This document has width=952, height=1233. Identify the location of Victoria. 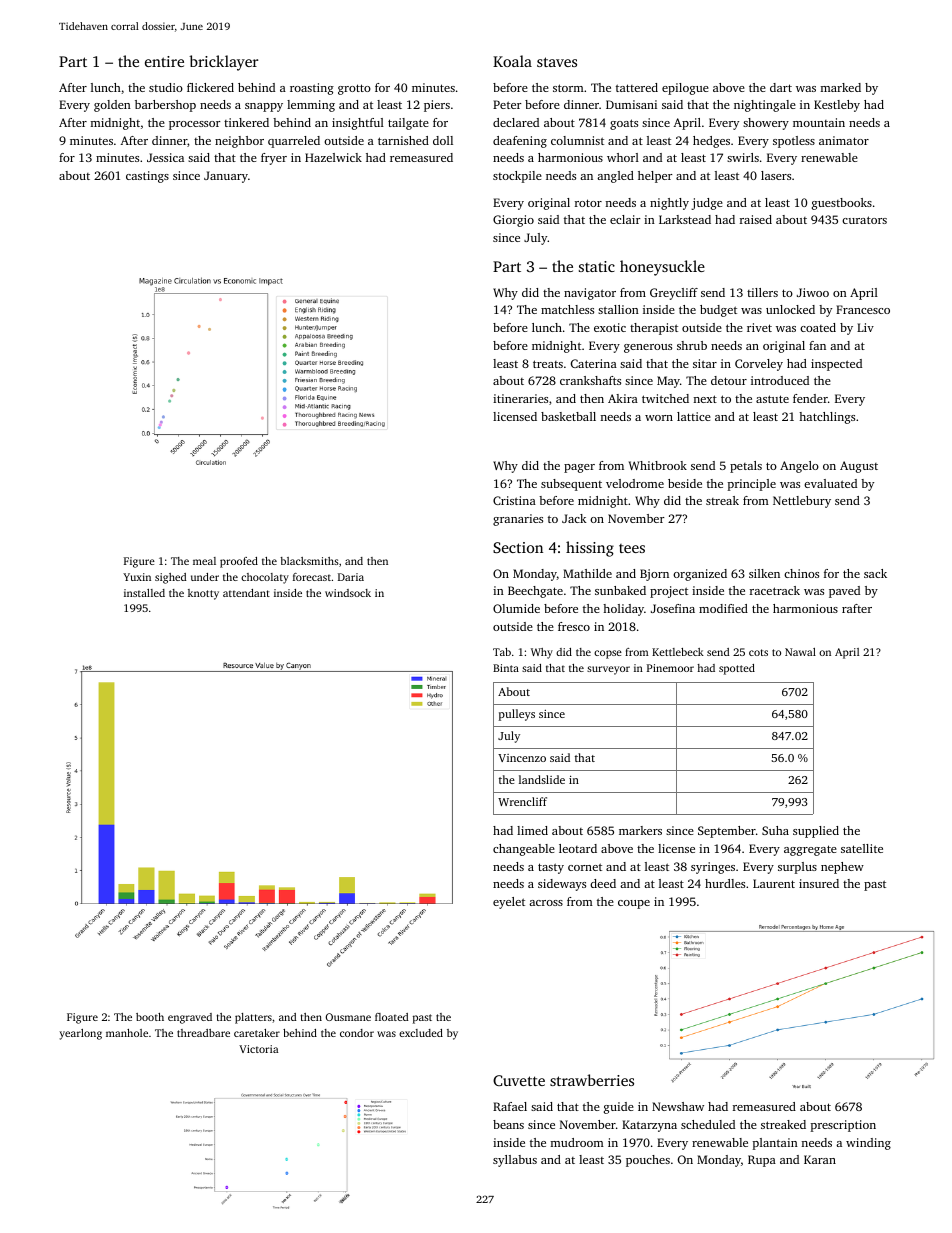
(258, 1049).
